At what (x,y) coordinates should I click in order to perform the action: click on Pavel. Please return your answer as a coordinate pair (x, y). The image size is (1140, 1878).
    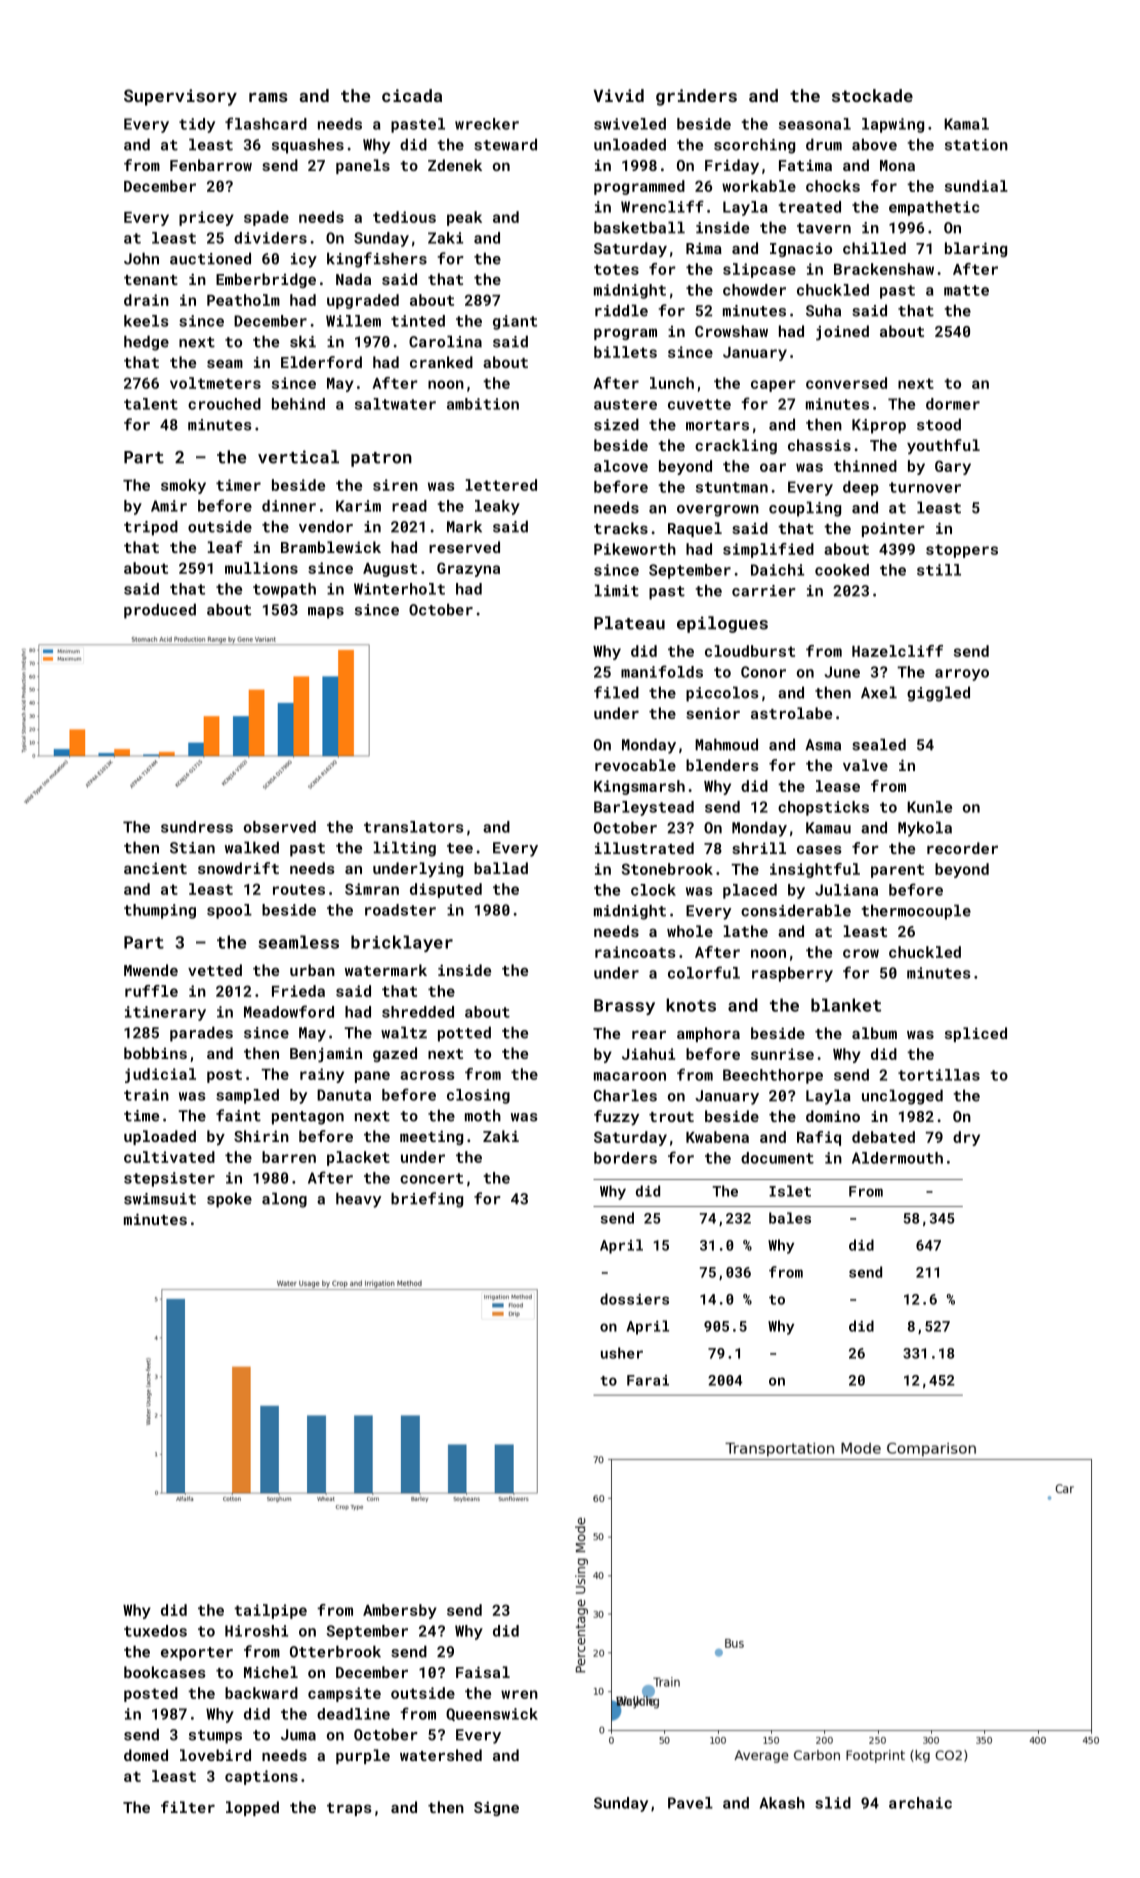
    Looking at the image, I should click on (690, 1803).
